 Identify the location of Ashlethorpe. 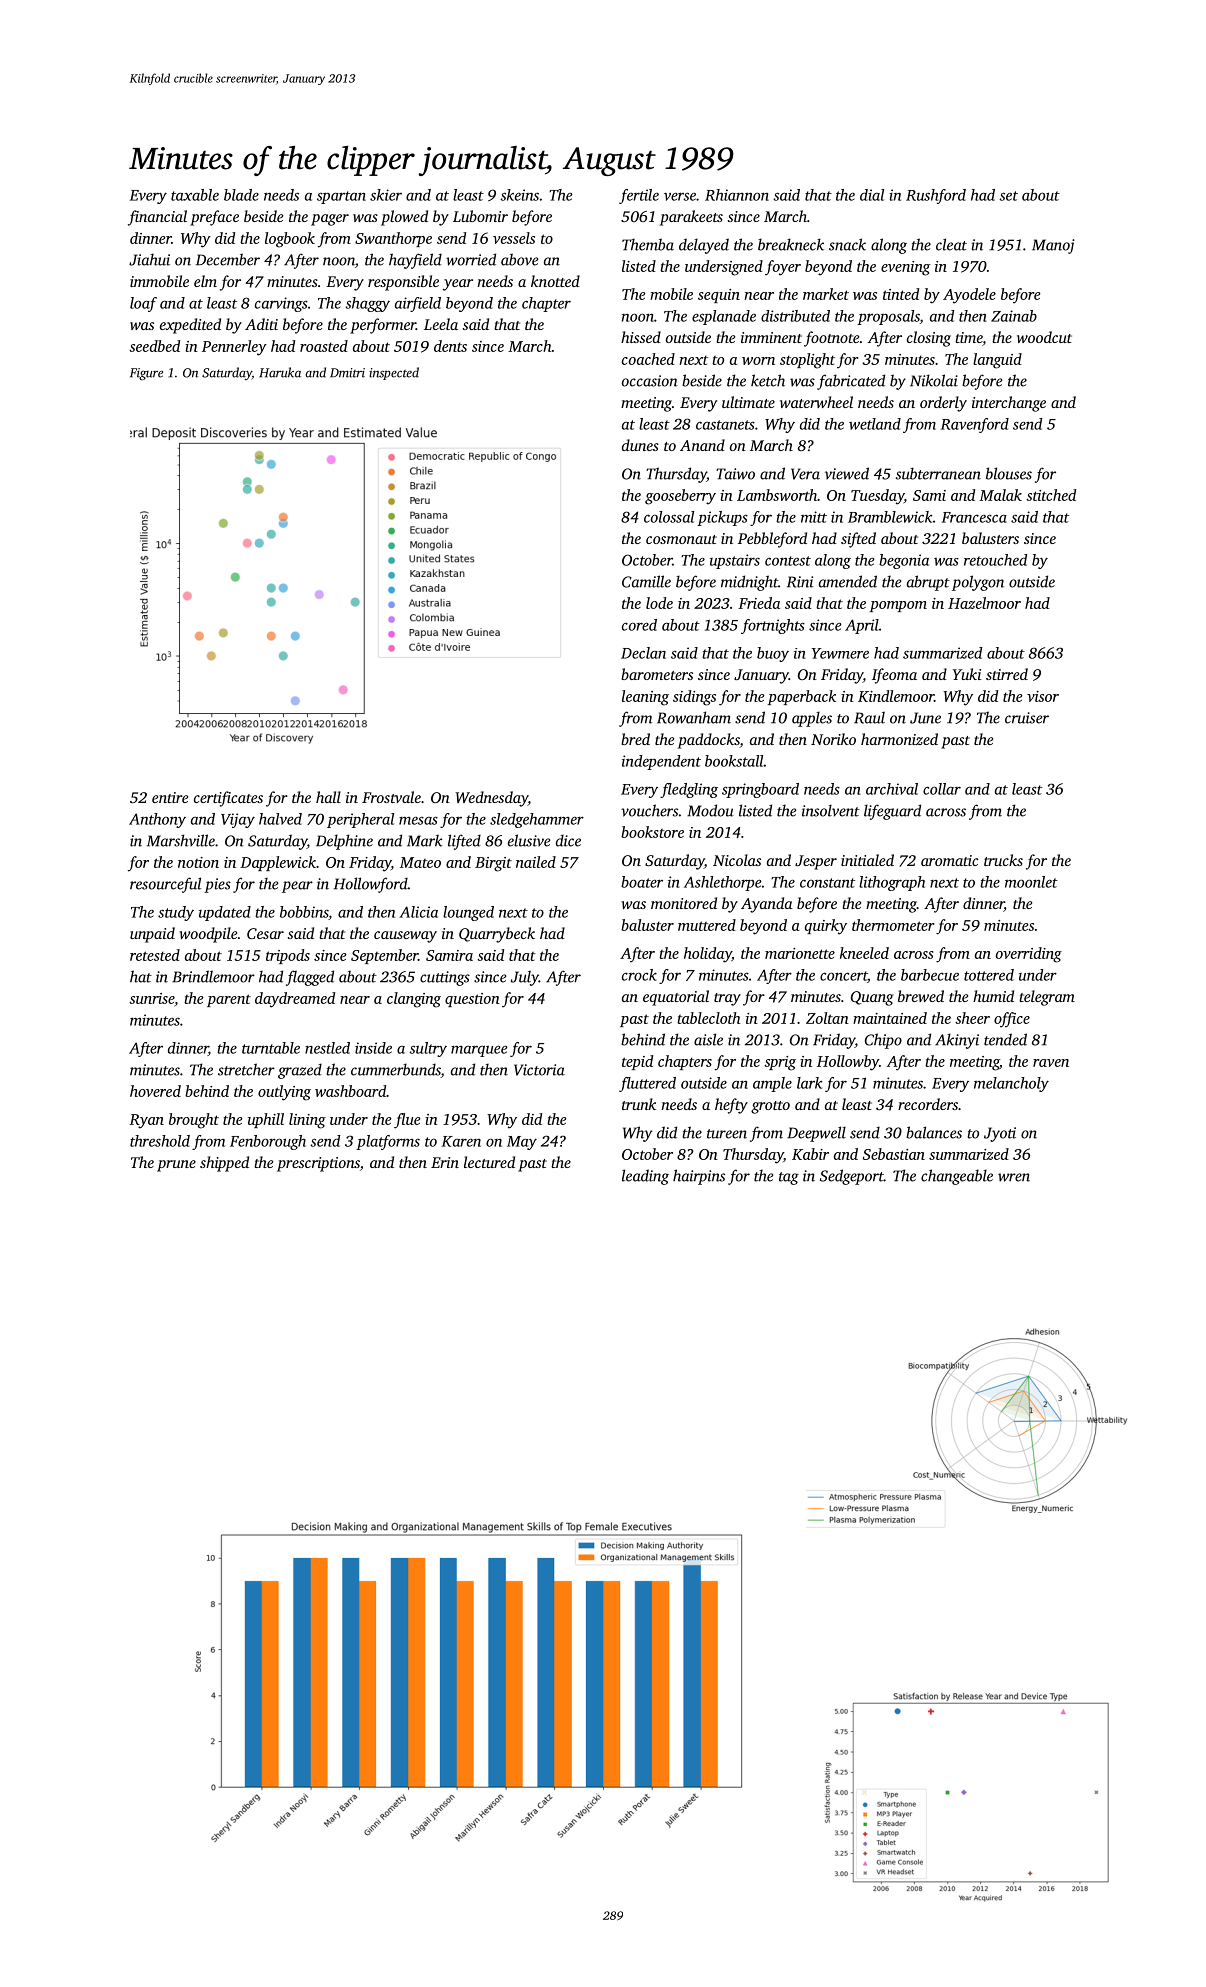
(723, 883).
